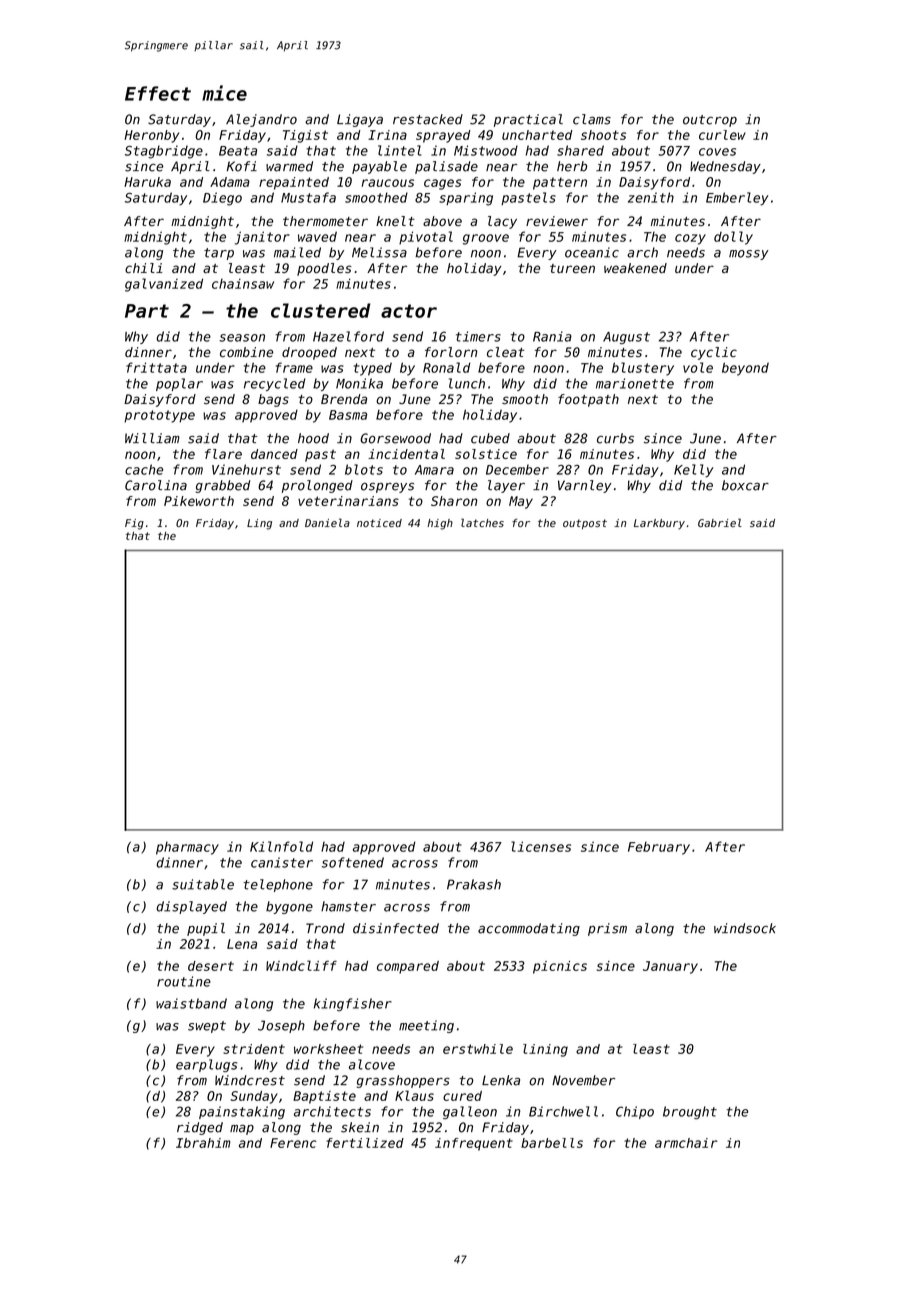 The height and width of the document is (1316, 908). Describe the element at coordinates (528, 120) in the document. I see `practical` at that location.
